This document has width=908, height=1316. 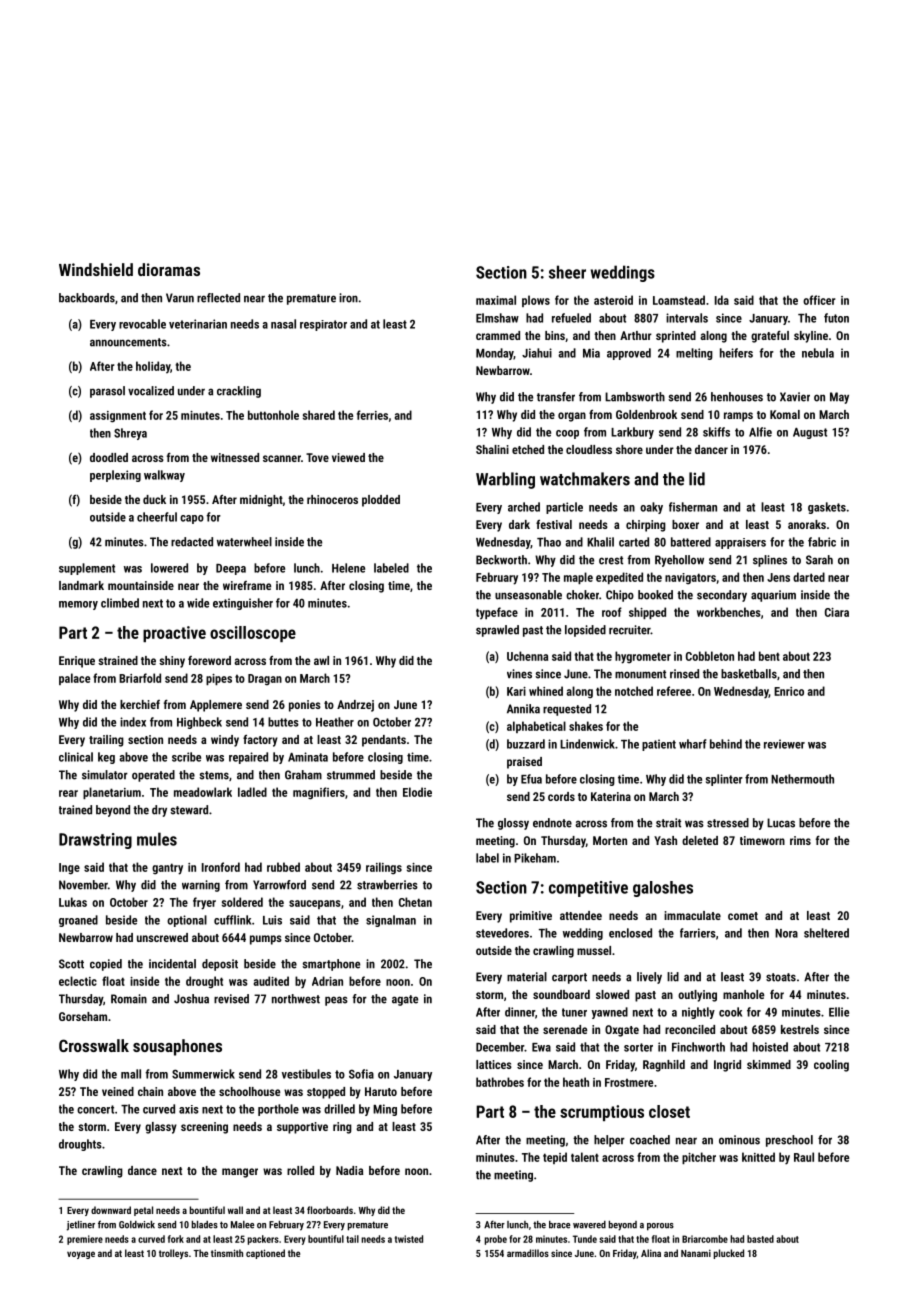 What do you see at coordinates (810, 433) in the document?
I see `August` at bounding box center [810, 433].
